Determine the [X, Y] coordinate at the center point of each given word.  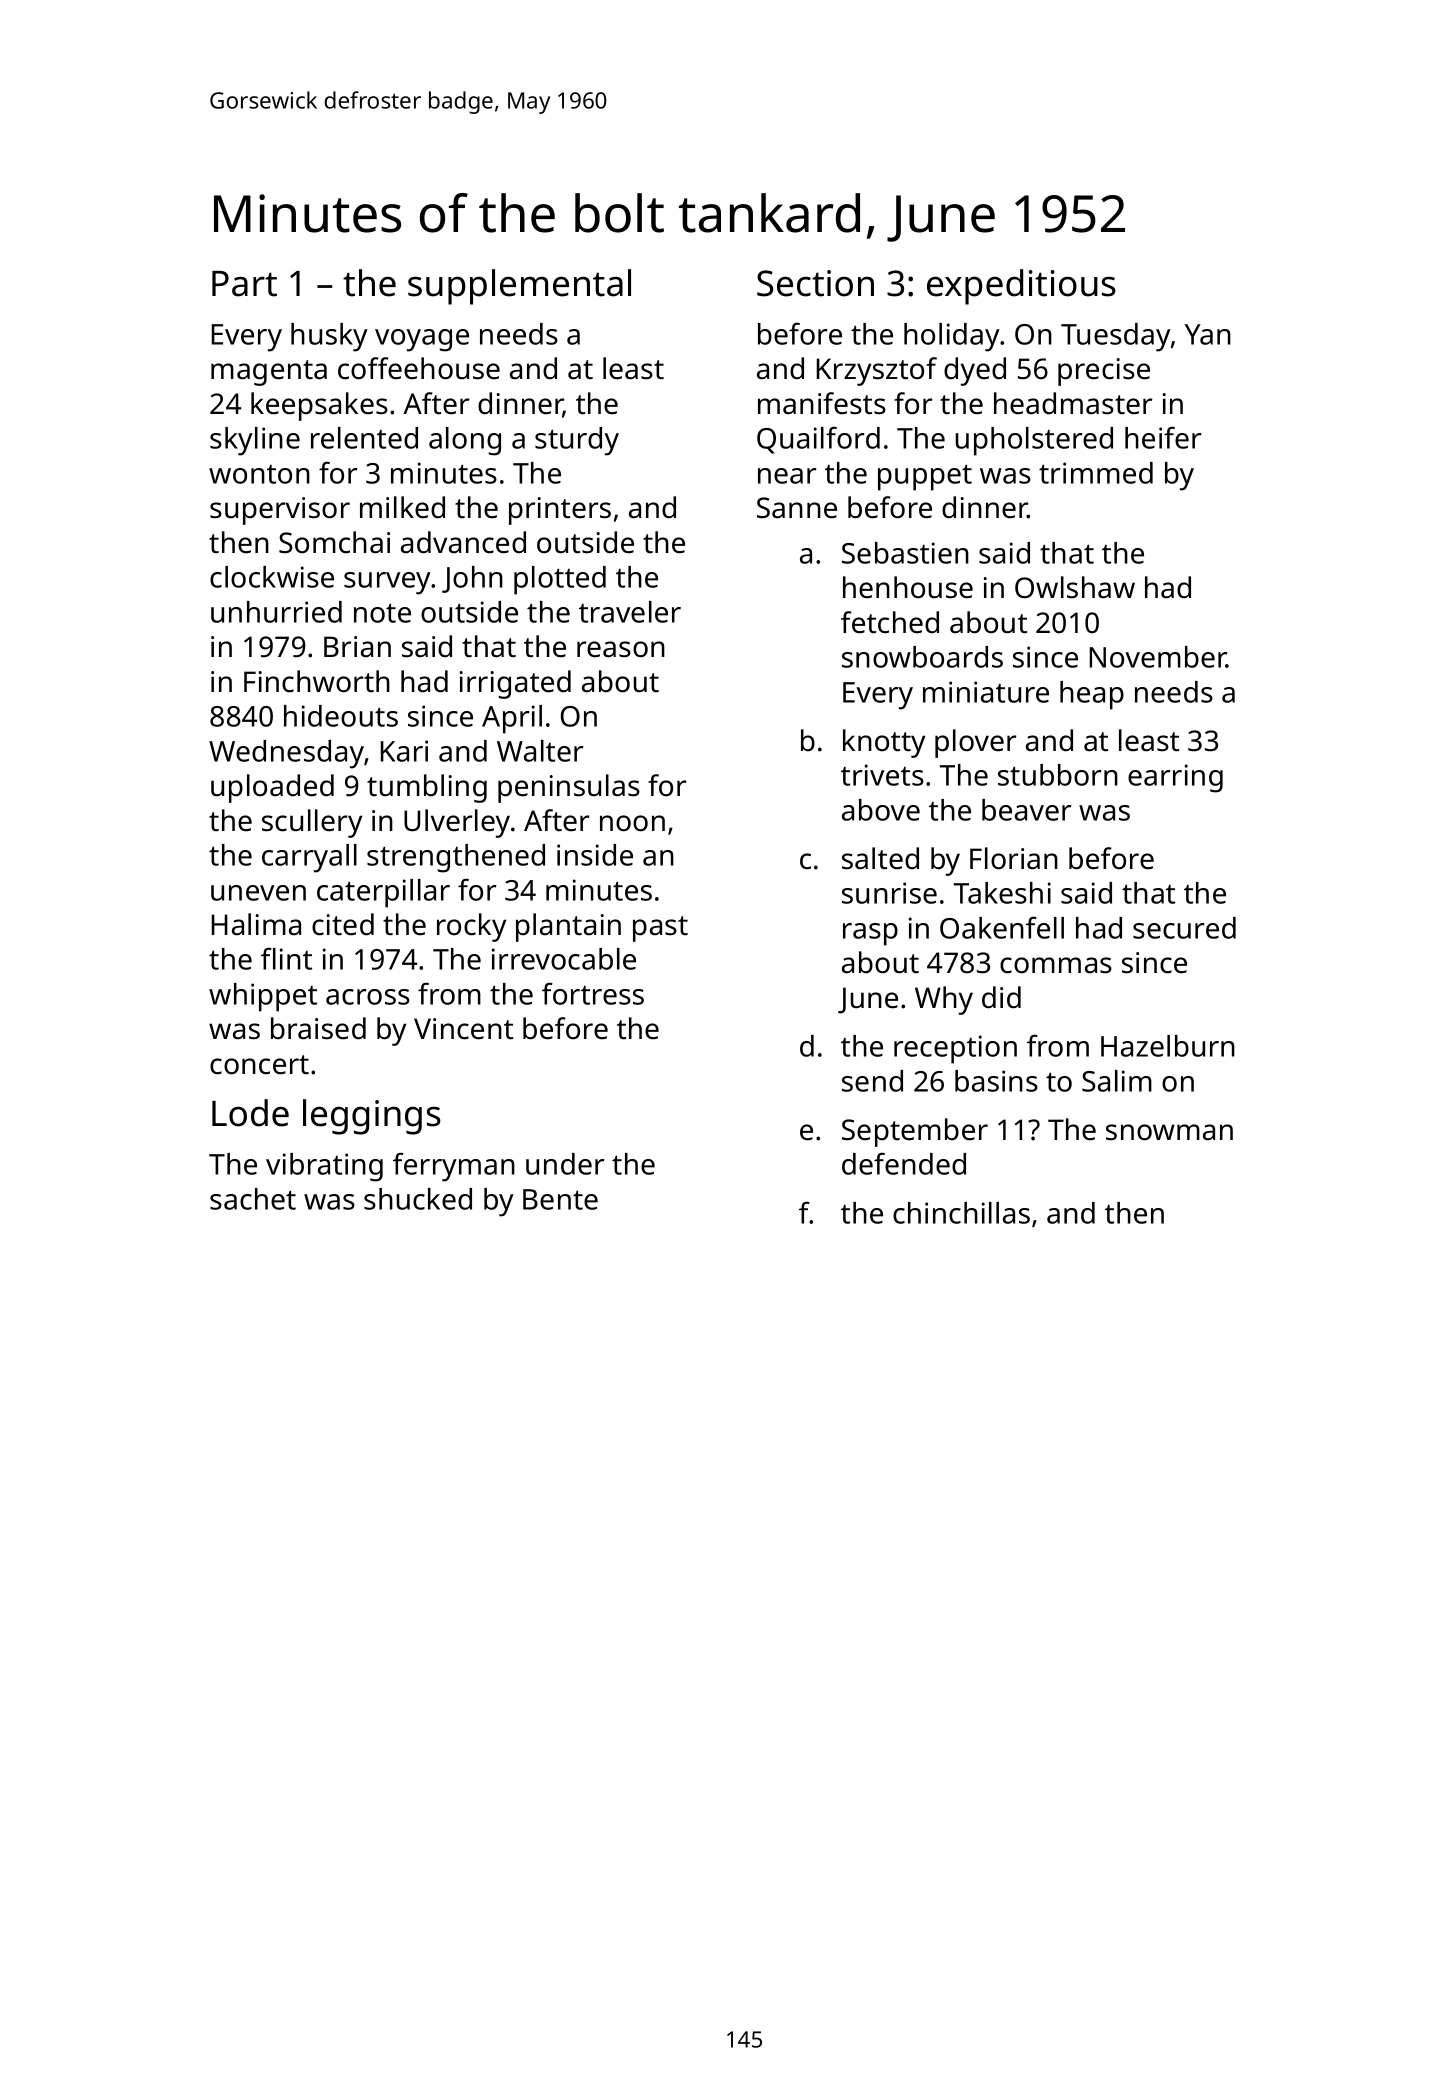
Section [815, 283]
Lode [250, 1113]
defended [904, 1163]
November [1158, 657]
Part [244, 284]
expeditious [1021, 287]
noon [632, 823]
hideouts [341, 716]
